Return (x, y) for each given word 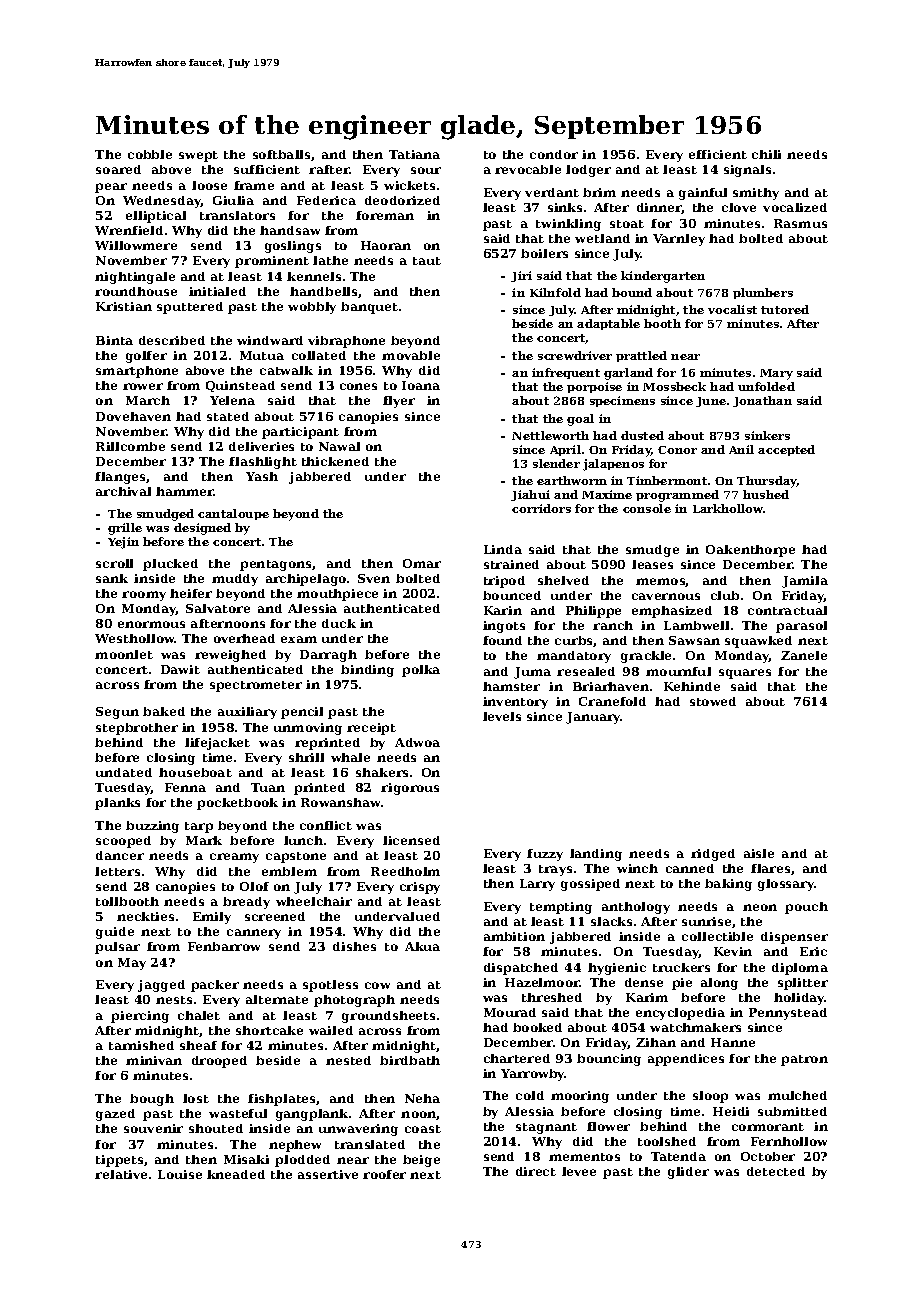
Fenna (185, 787)
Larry (537, 885)
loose (209, 185)
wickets (409, 185)
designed (202, 529)
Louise (180, 1174)
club (725, 595)
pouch (806, 908)
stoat (627, 224)
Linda (503, 549)
